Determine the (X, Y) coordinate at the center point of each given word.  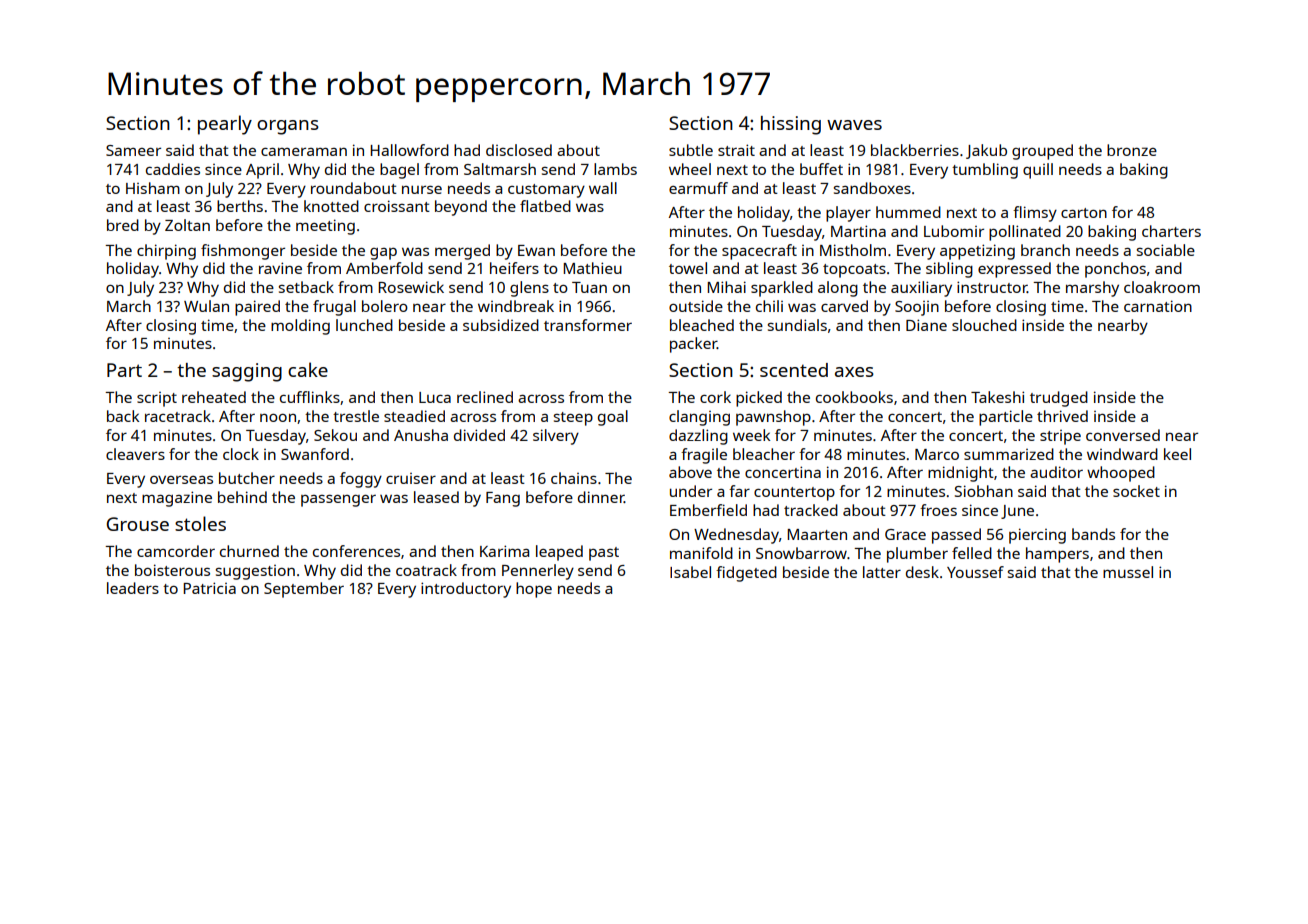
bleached (702, 325)
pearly (225, 125)
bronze (1132, 150)
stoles (200, 523)
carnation (1158, 306)
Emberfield (708, 510)
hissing (791, 125)
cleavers (135, 454)
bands (1093, 534)
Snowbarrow (801, 553)
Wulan (206, 306)
